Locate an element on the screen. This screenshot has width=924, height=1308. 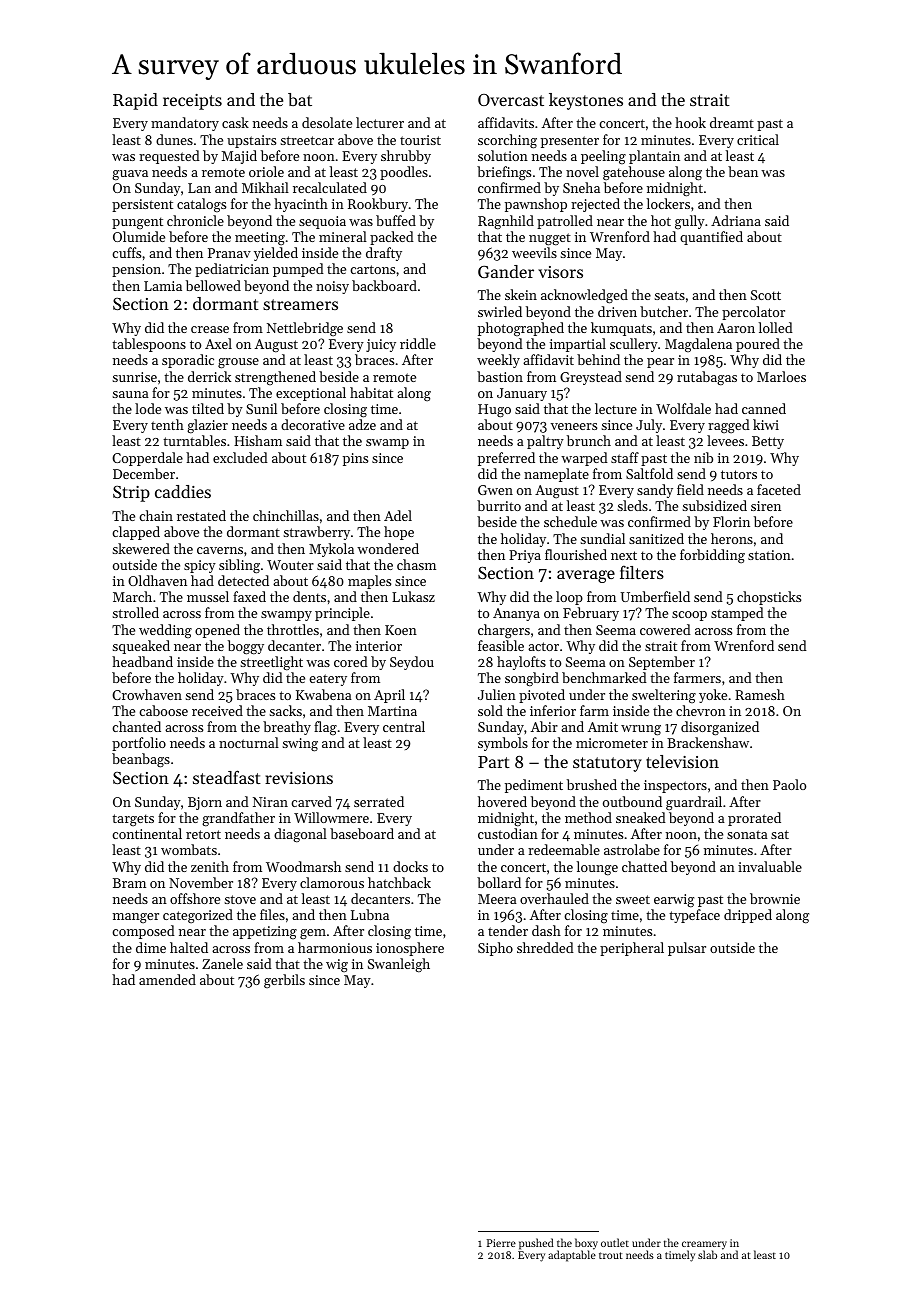
exceptional is located at coordinates (311, 394).
